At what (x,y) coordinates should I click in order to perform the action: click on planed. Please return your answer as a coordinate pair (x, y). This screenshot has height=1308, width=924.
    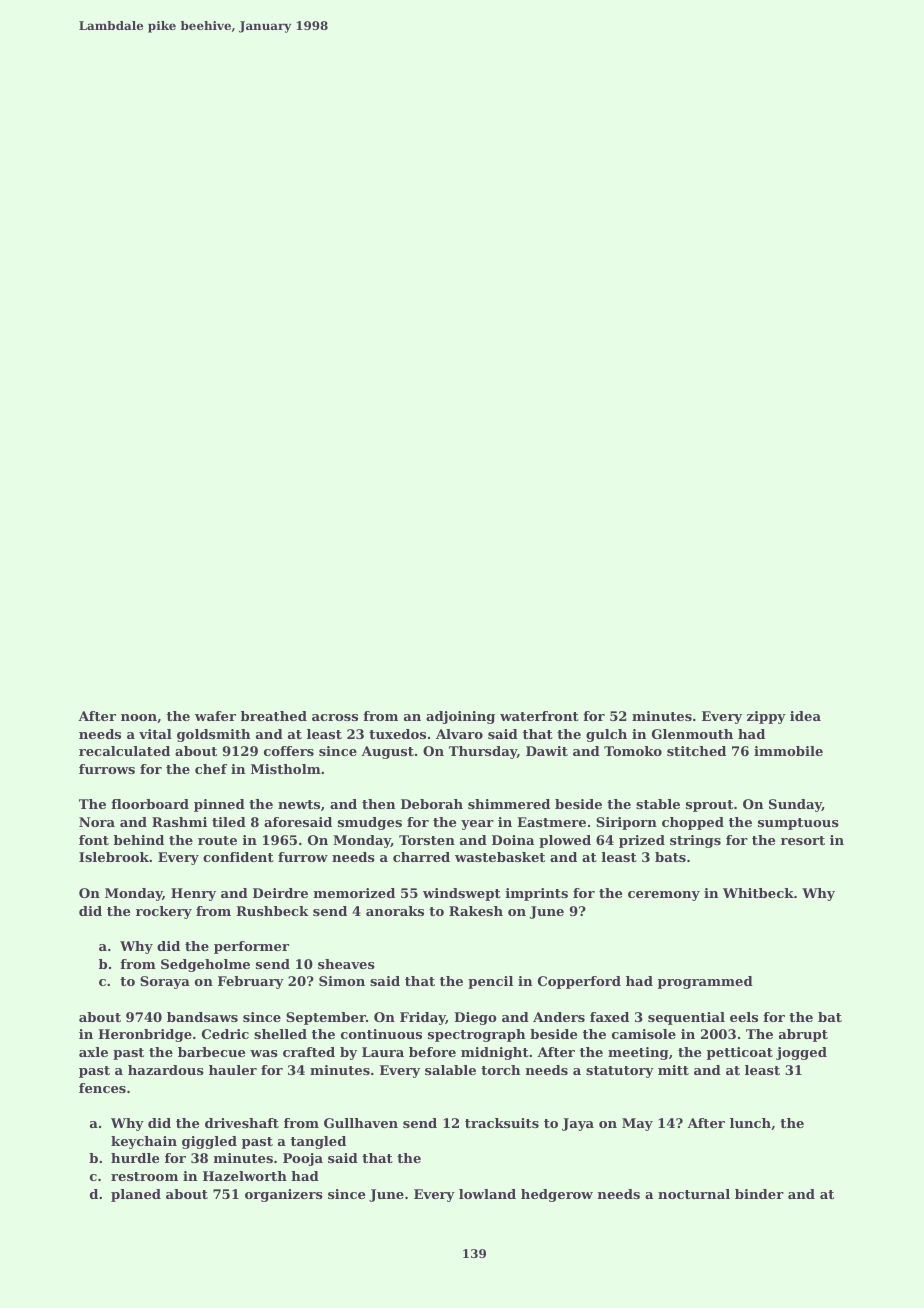
    Looking at the image, I should click on (136, 1195).
